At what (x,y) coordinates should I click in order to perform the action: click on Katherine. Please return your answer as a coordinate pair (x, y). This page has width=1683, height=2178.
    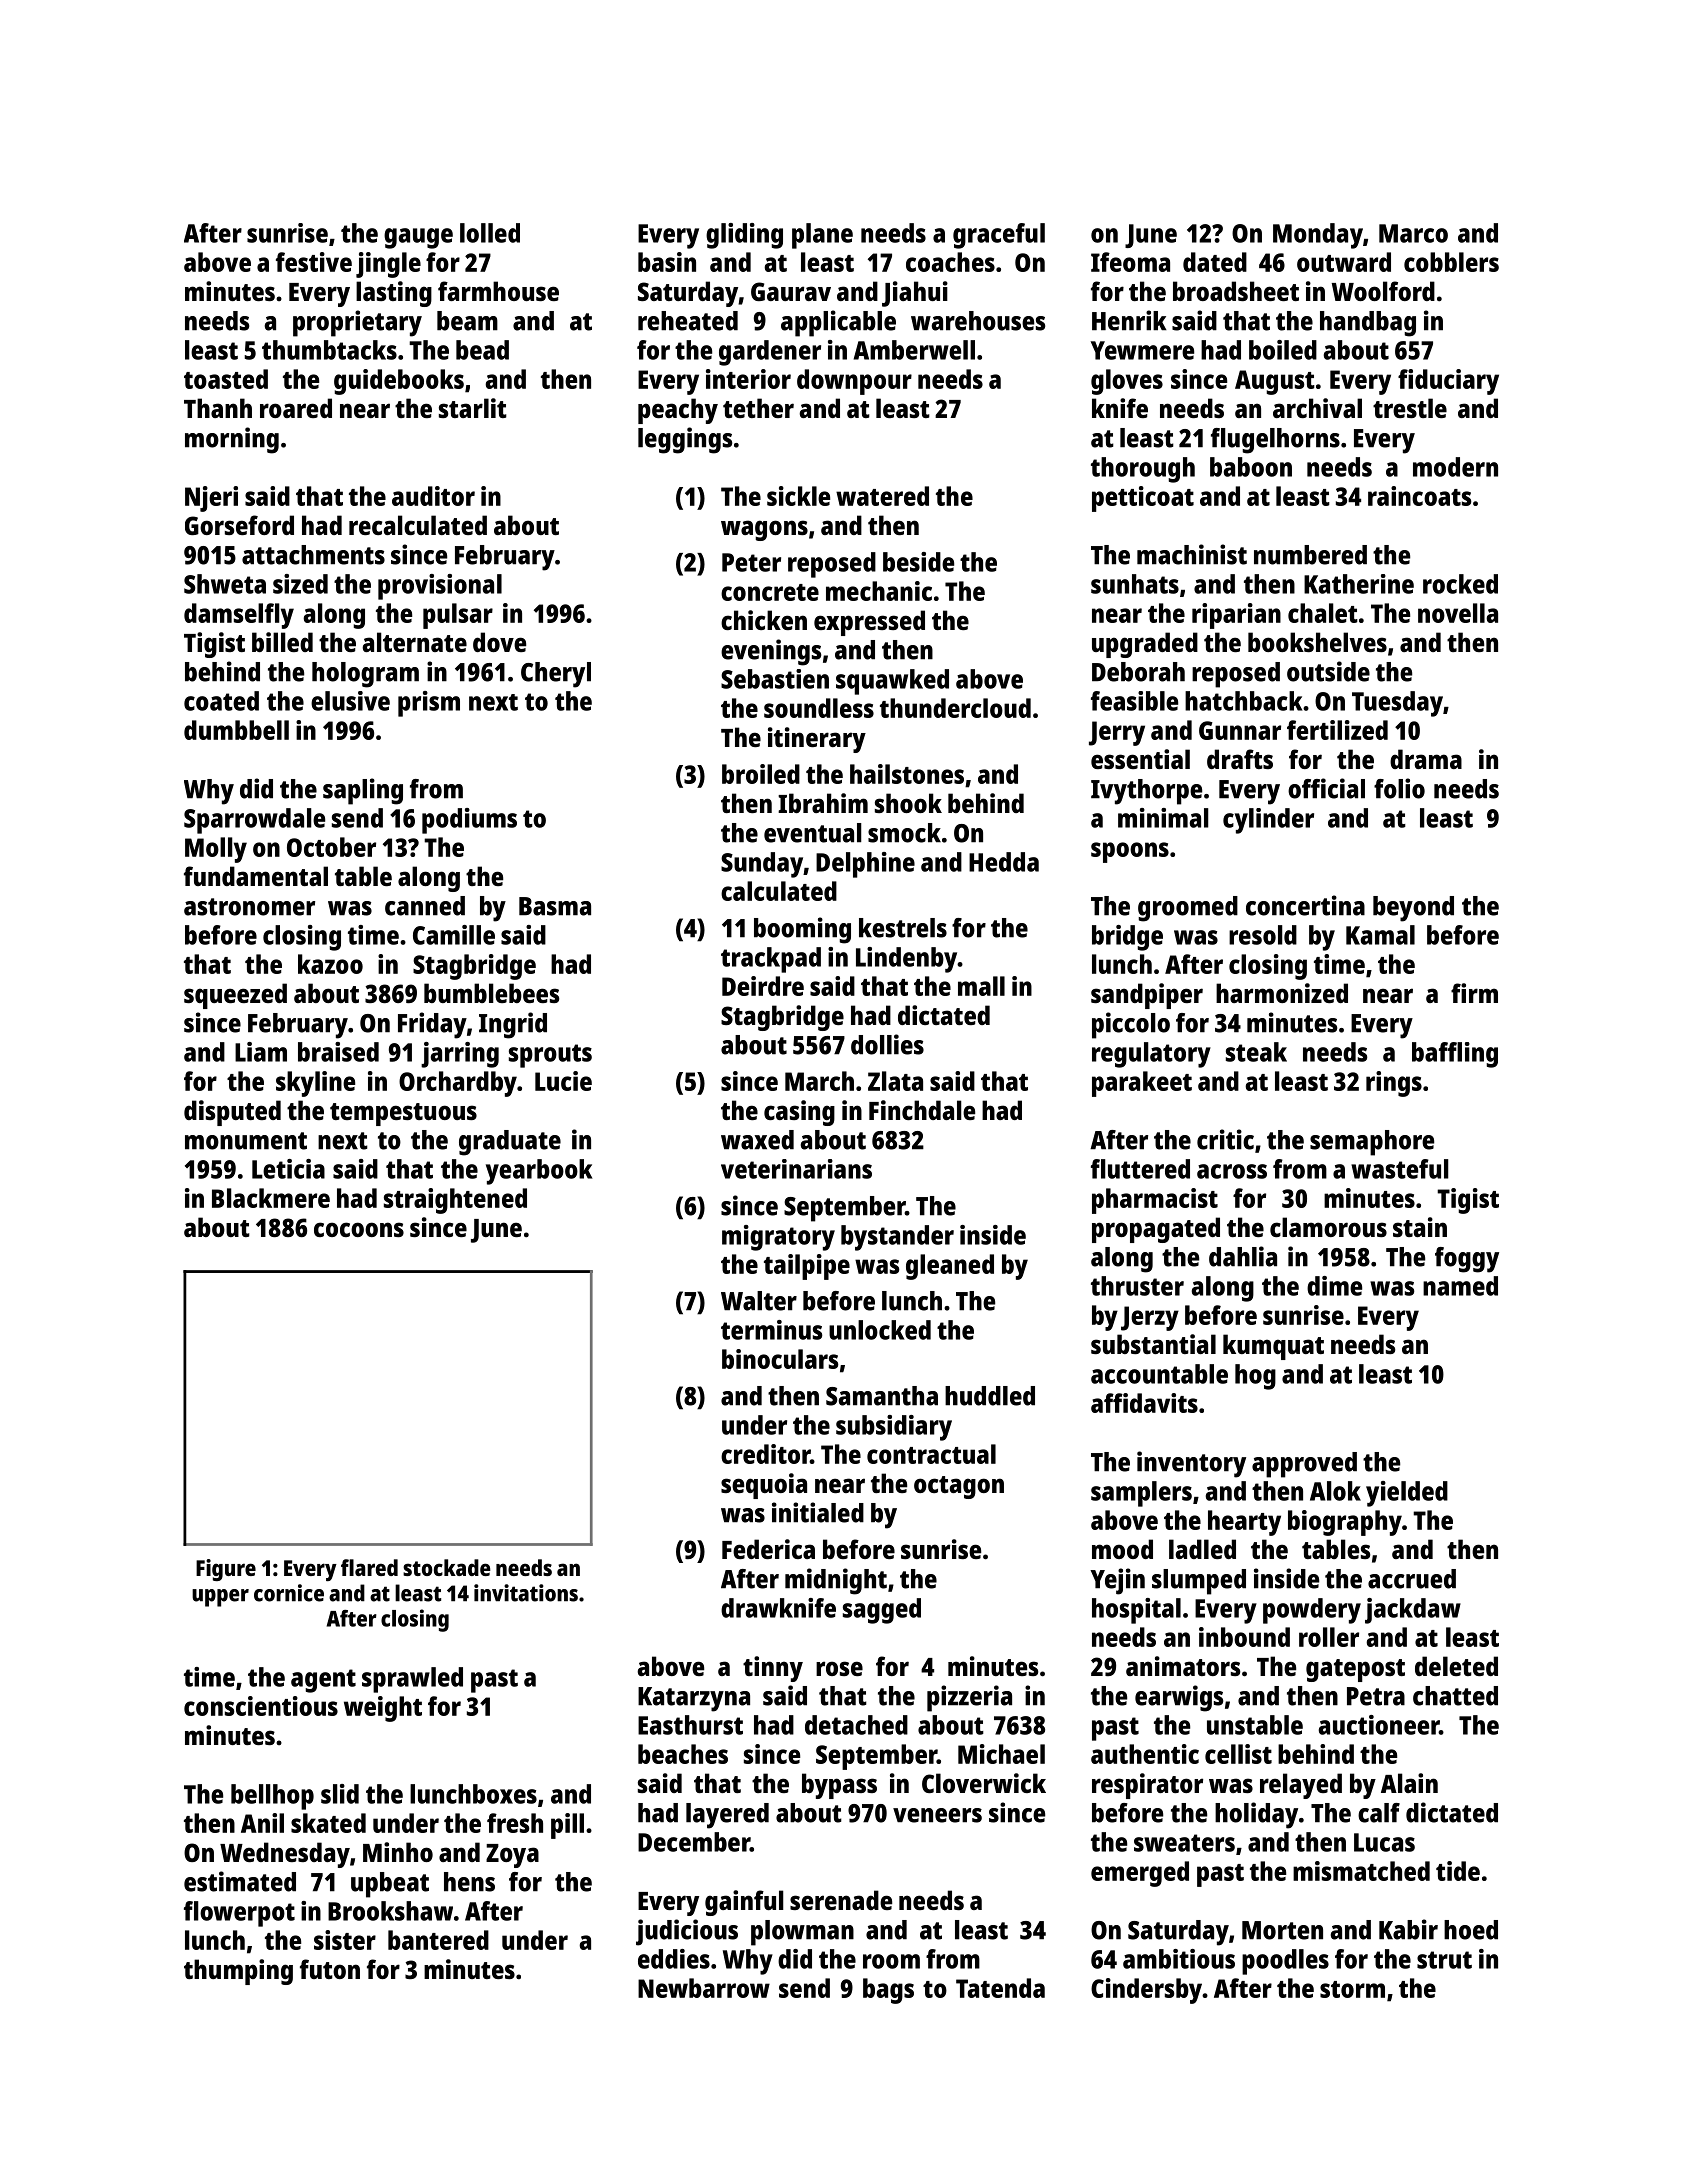
    Looking at the image, I should click on (1359, 584).
